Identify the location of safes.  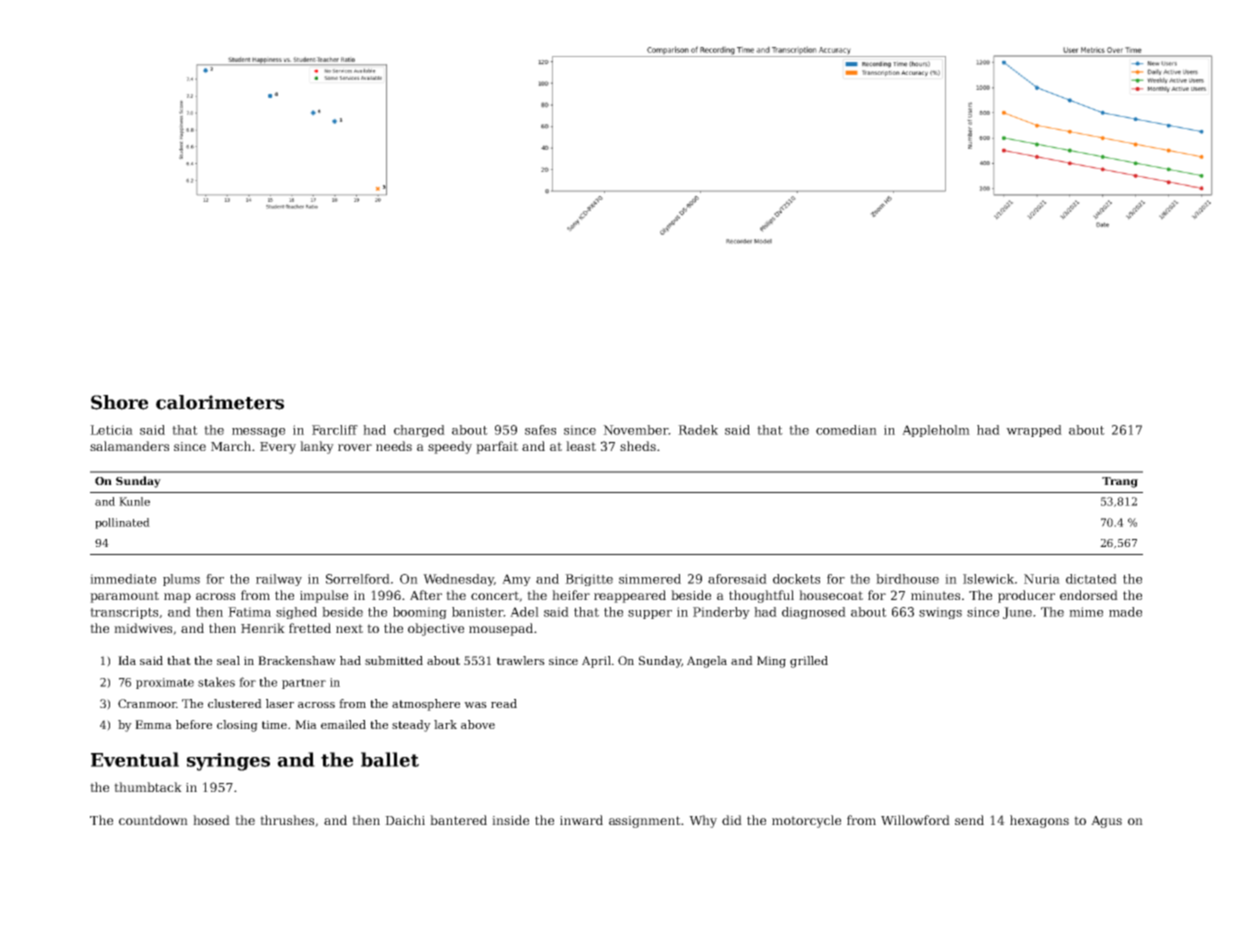
(540, 430).
